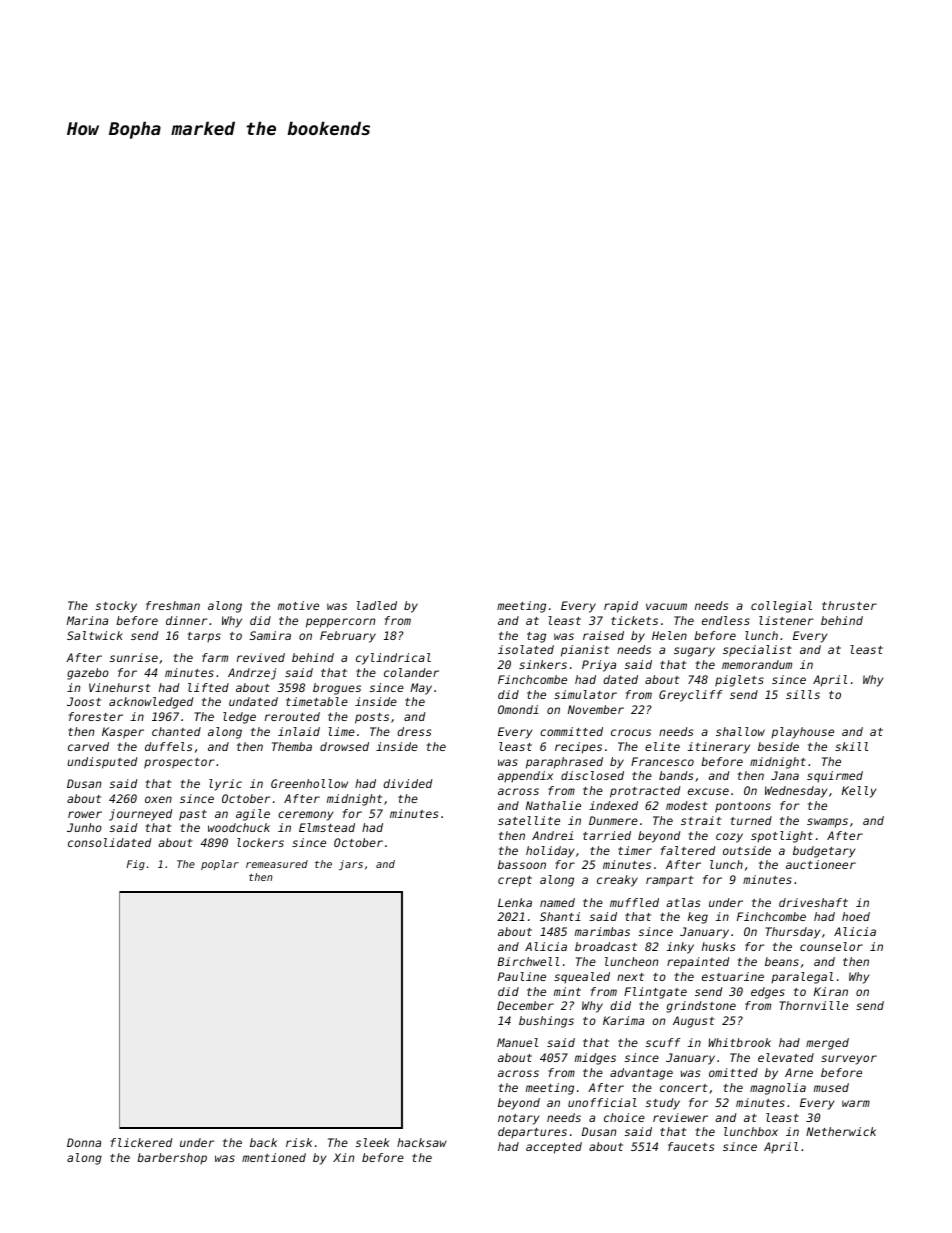  What do you see at coordinates (408, 783) in the screenshot?
I see `divided` at bounding box center [408, 783].
